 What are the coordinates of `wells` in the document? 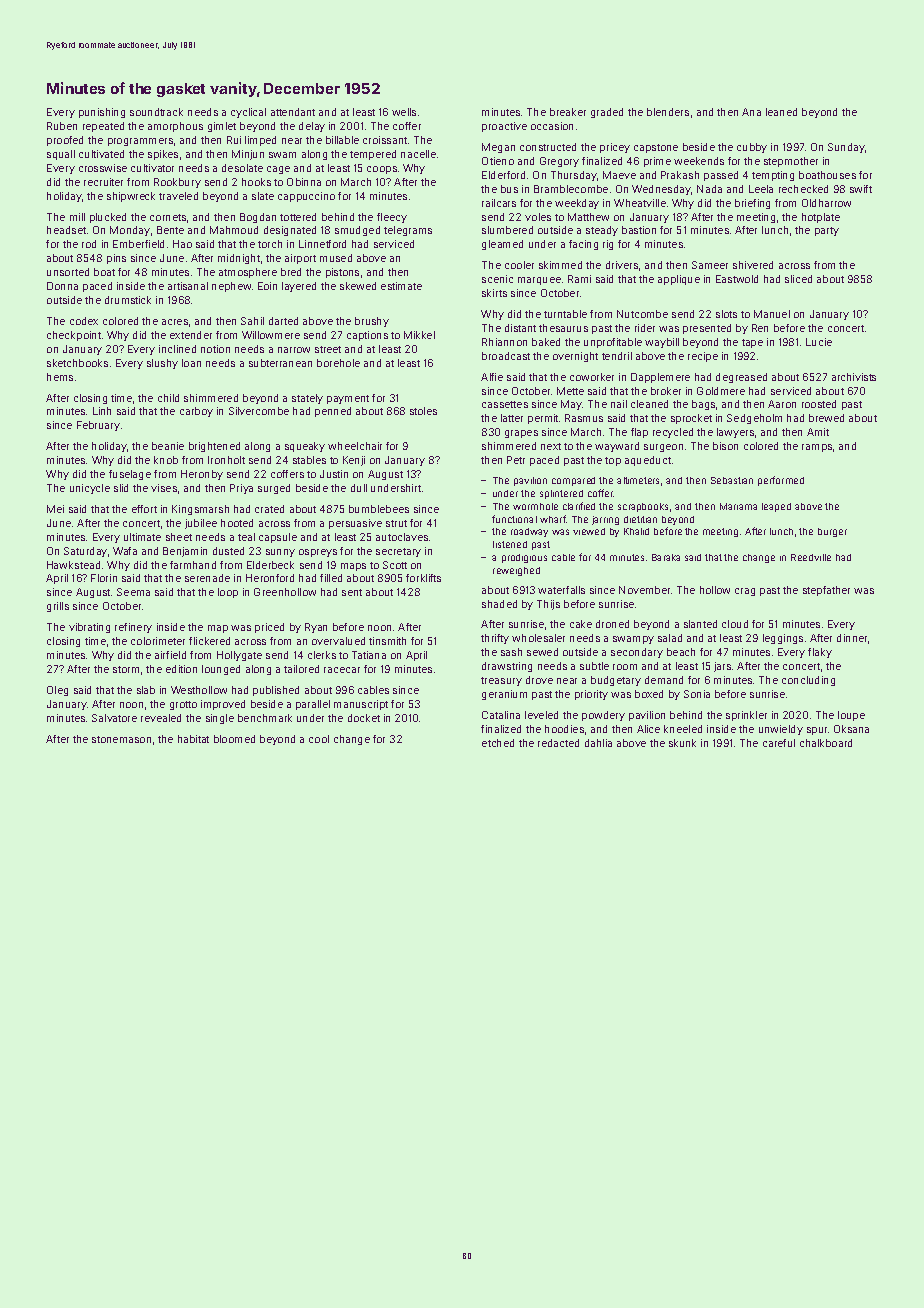 It's located at (404, 112).
